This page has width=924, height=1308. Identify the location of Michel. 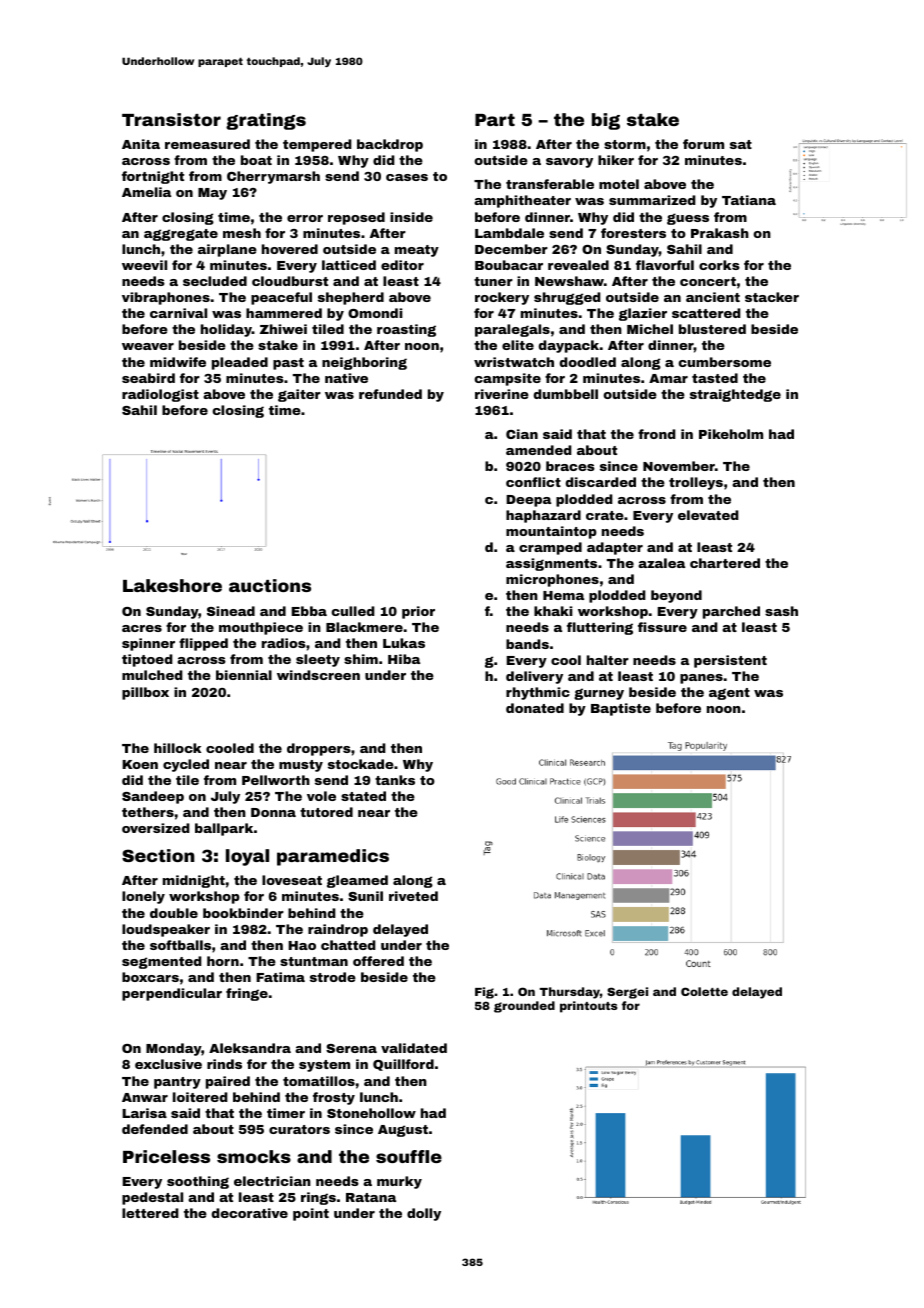
(650, 329).
